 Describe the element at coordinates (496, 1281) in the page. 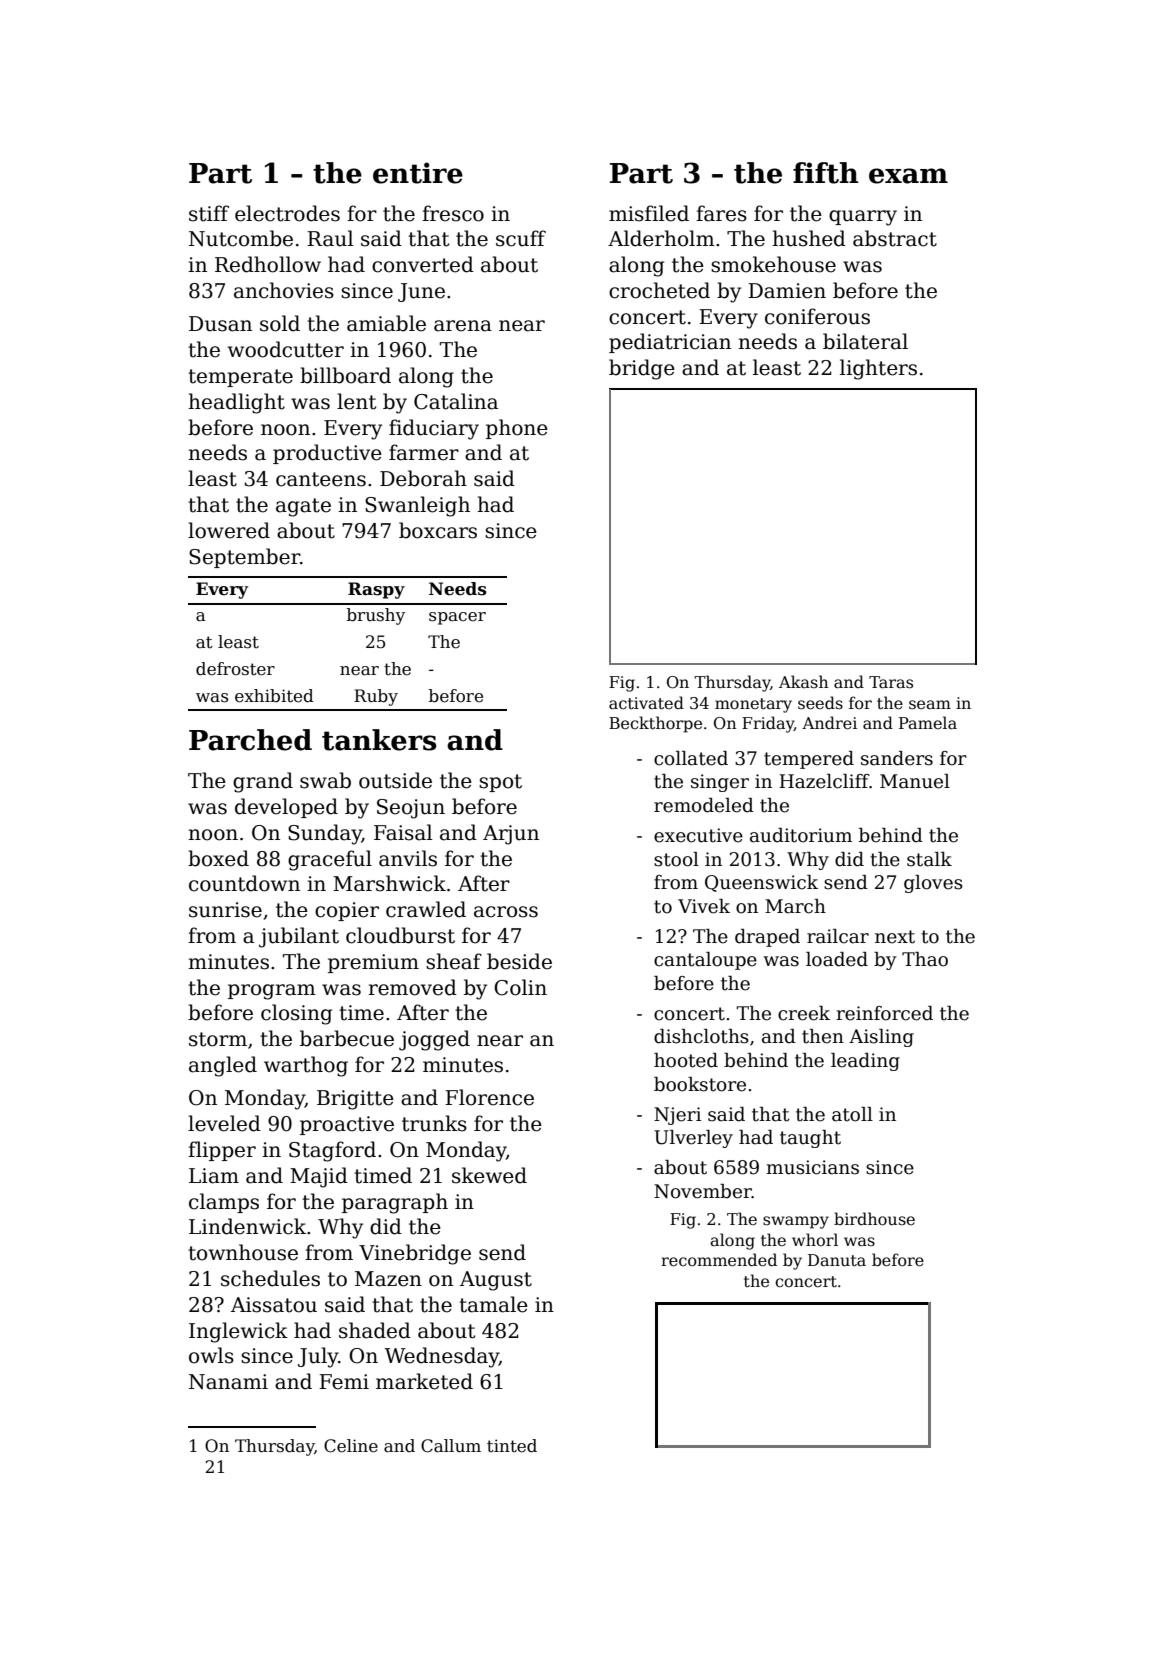

I see `August` at that location.
